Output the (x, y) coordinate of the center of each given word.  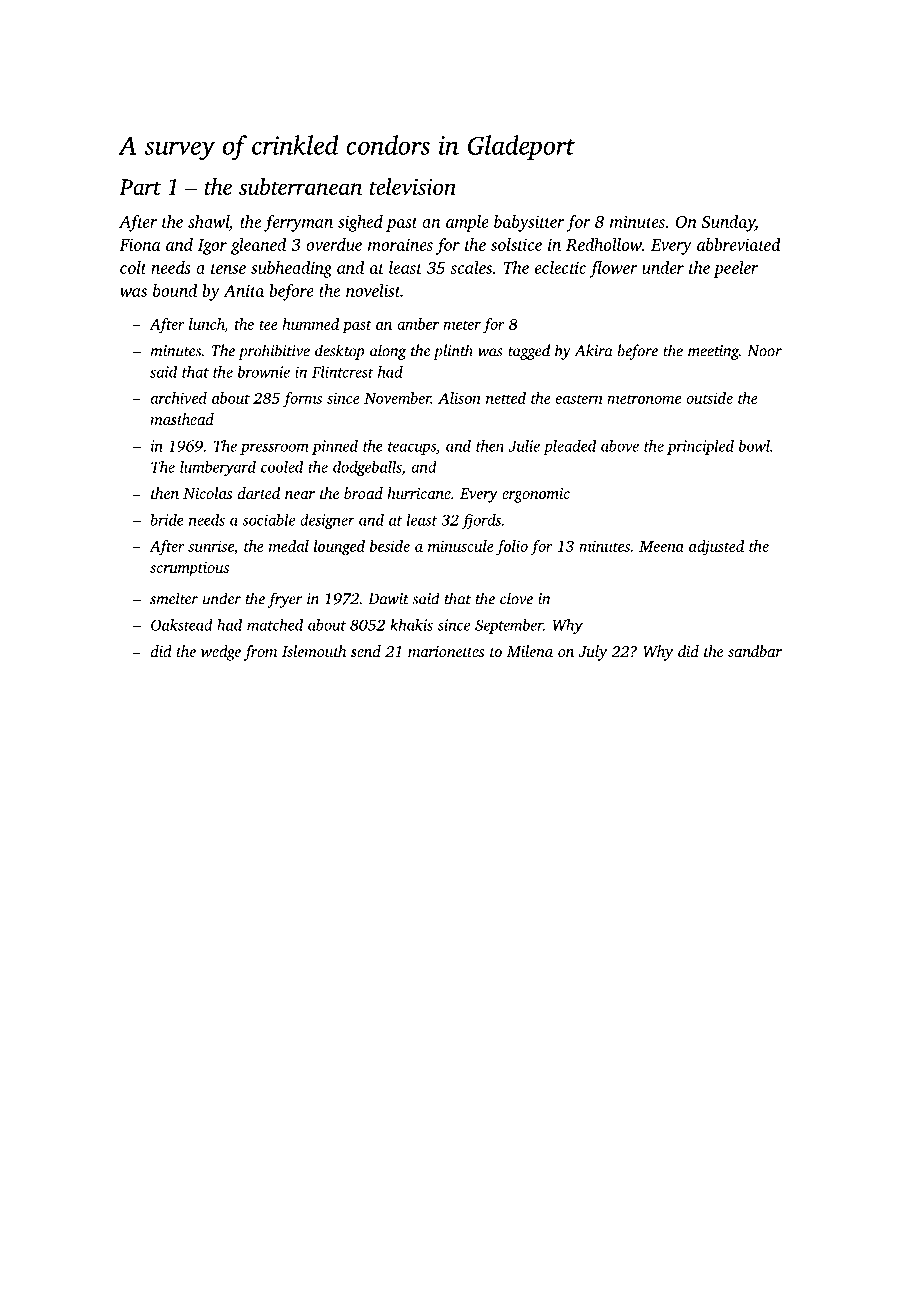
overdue (334, 244)
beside (390, 546)
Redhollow (604, 244)
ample (467, 223)
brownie (264, 372)
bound (175, 290)
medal (289, 546)
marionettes (446, 651)
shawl (208, 221)
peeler (736, 269)
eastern (579, 399)
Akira (593, 350)
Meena (661, 546)
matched (275, 625)
